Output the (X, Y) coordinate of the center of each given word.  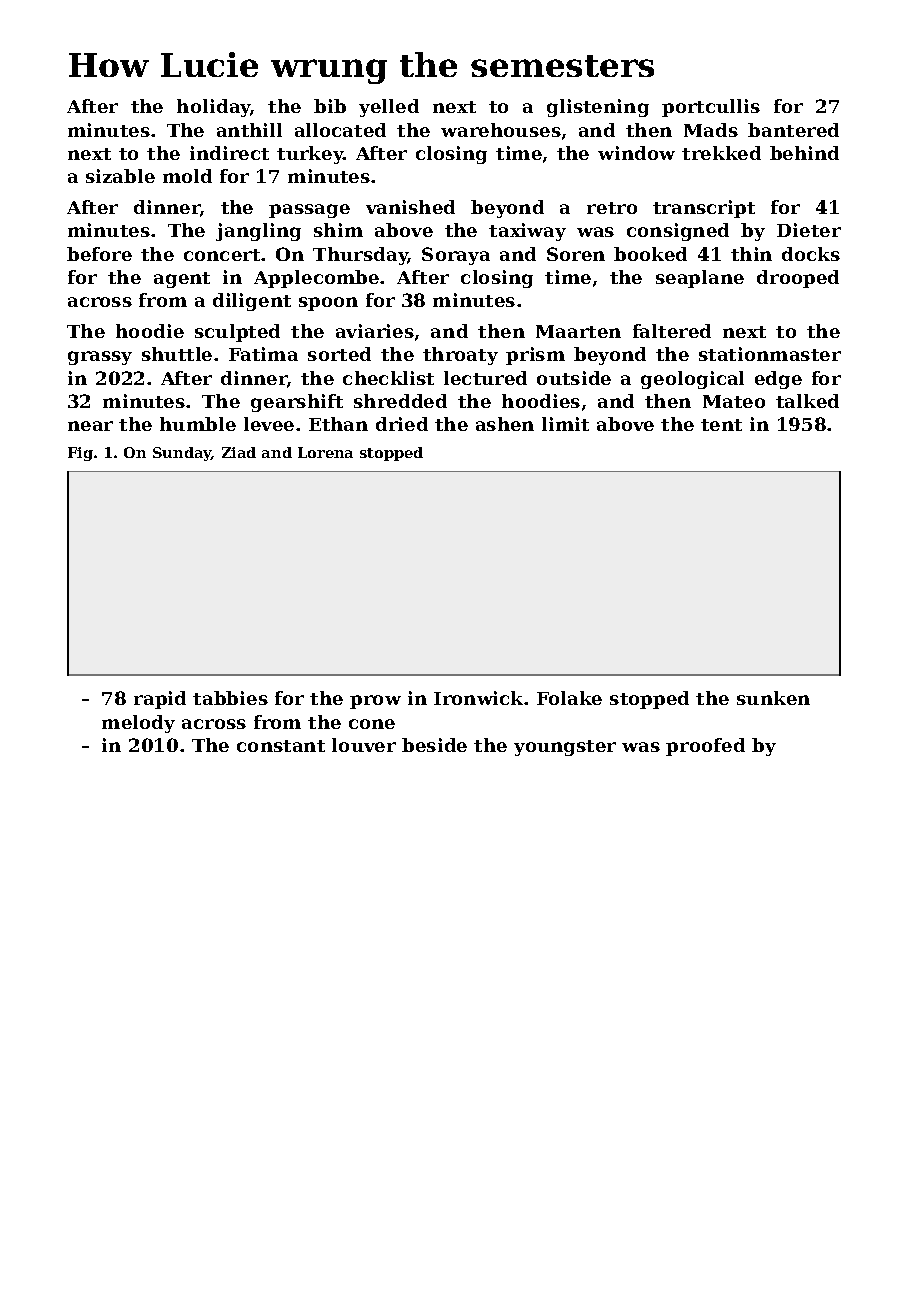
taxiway (527, 232)
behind (804, 153)
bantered (793, 130)
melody (138, 724)
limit (565, 424)
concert (222, 255)
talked (807, 401)
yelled (389, 108)
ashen (505, 424)
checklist (388, 378)
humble (198, 424)
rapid (160, 700)
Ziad (239, 452)
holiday (214, 108)
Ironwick (479, 698)
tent (721, 425)
